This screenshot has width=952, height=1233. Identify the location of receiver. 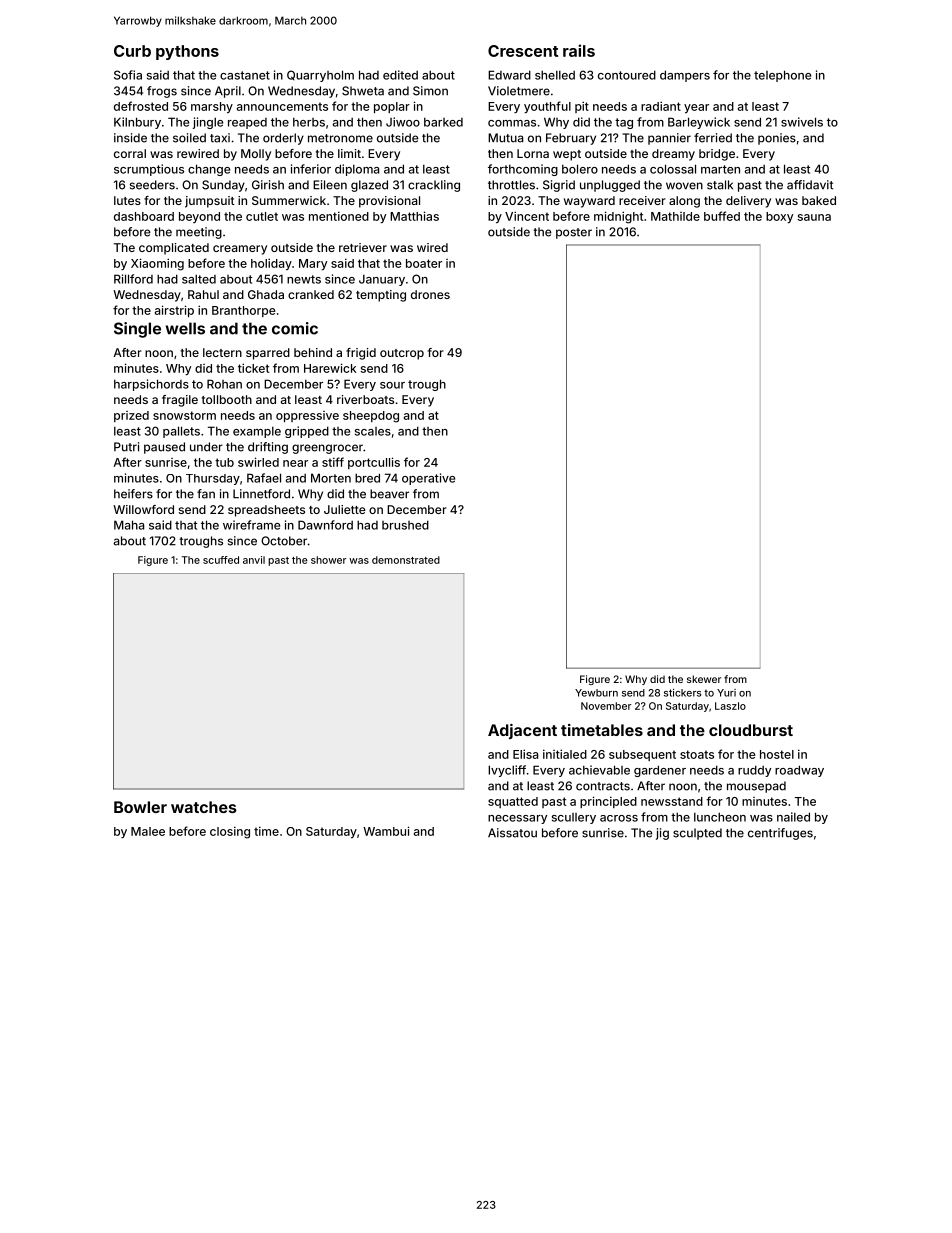
(642, 200).
